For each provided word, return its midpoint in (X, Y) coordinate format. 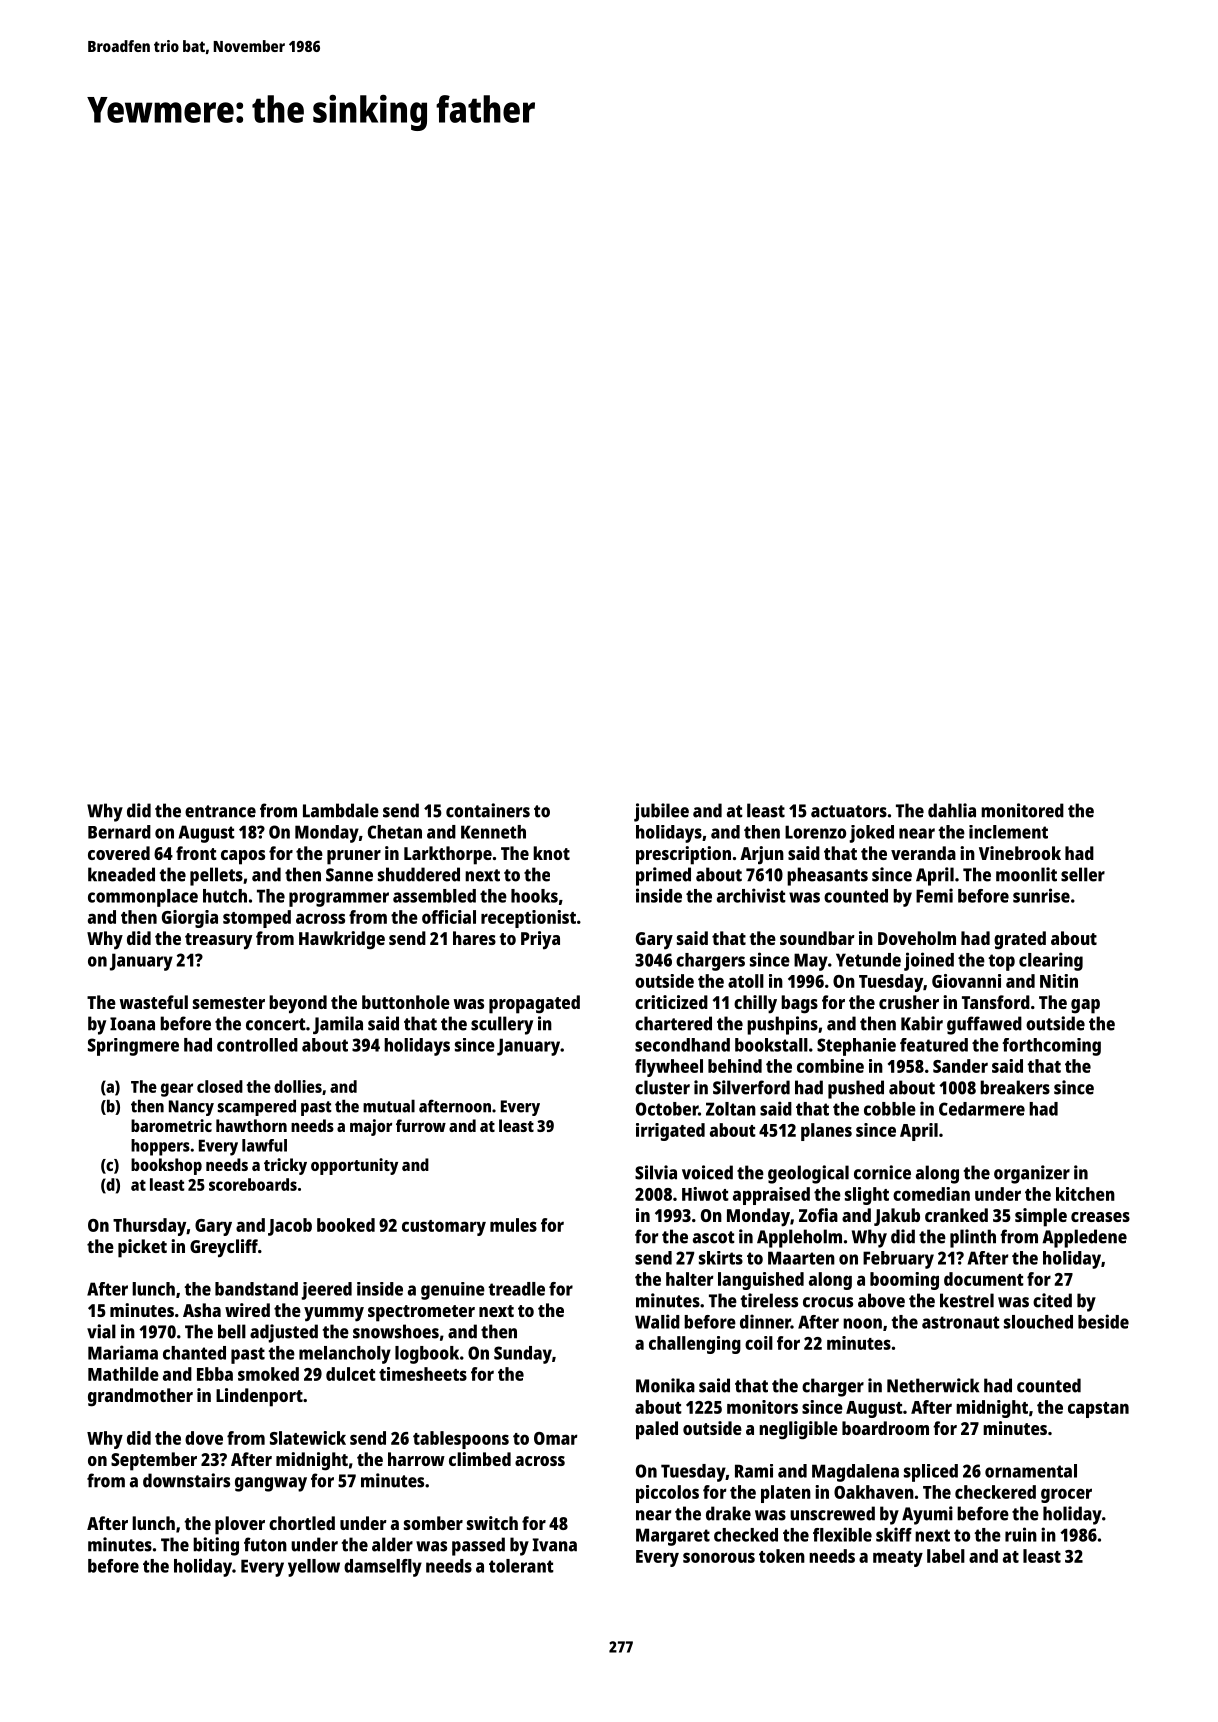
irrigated (670, 1132)
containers (488, 810)
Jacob (290, 1227)
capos (243, 857)
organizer (1032, 1174)
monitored (1022, 810)
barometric (171, 1125)
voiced (707, 1172)
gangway (271, 1484)
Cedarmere (982, 1109)
